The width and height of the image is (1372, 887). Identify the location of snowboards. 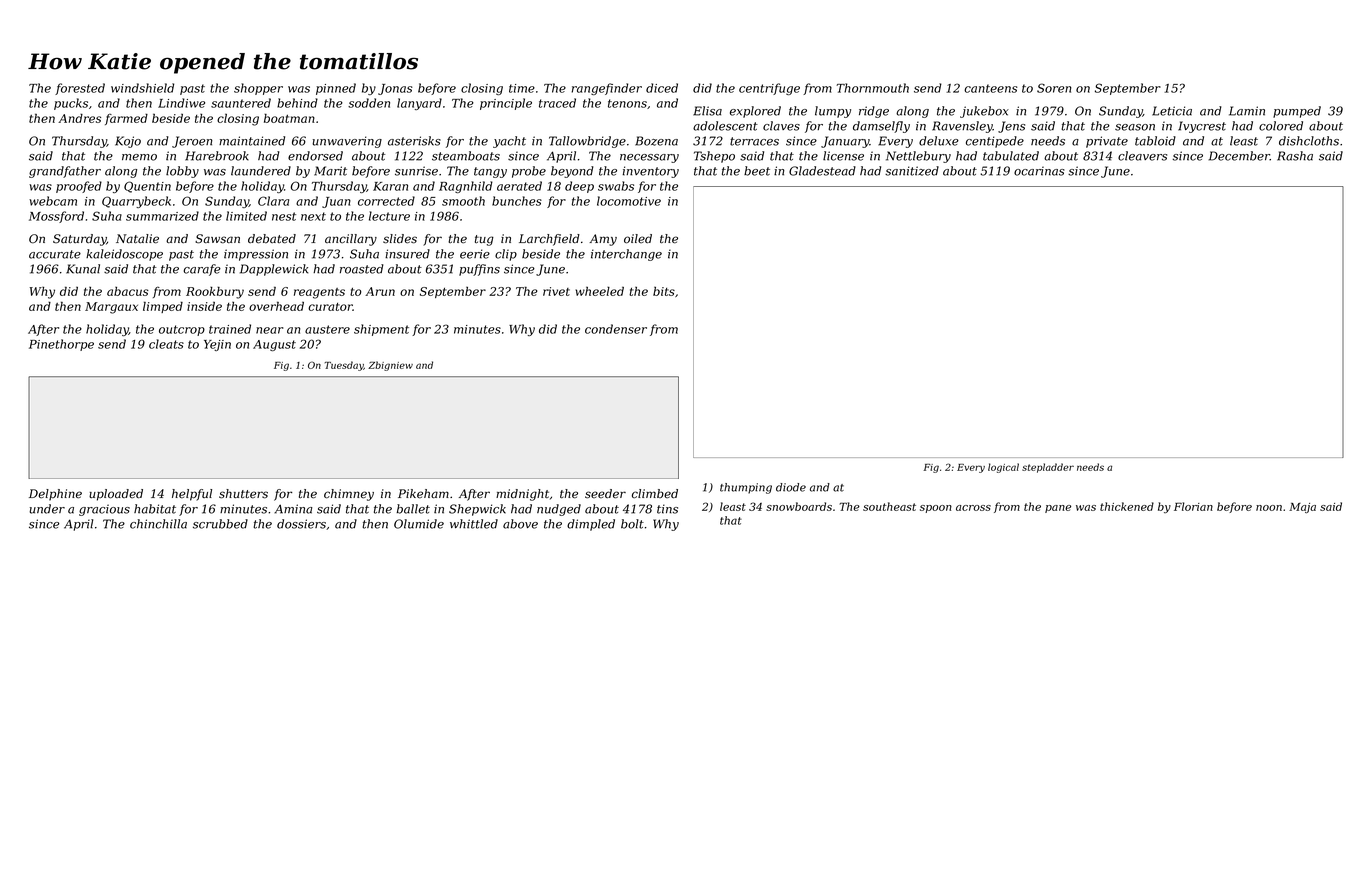
(799, 506).
